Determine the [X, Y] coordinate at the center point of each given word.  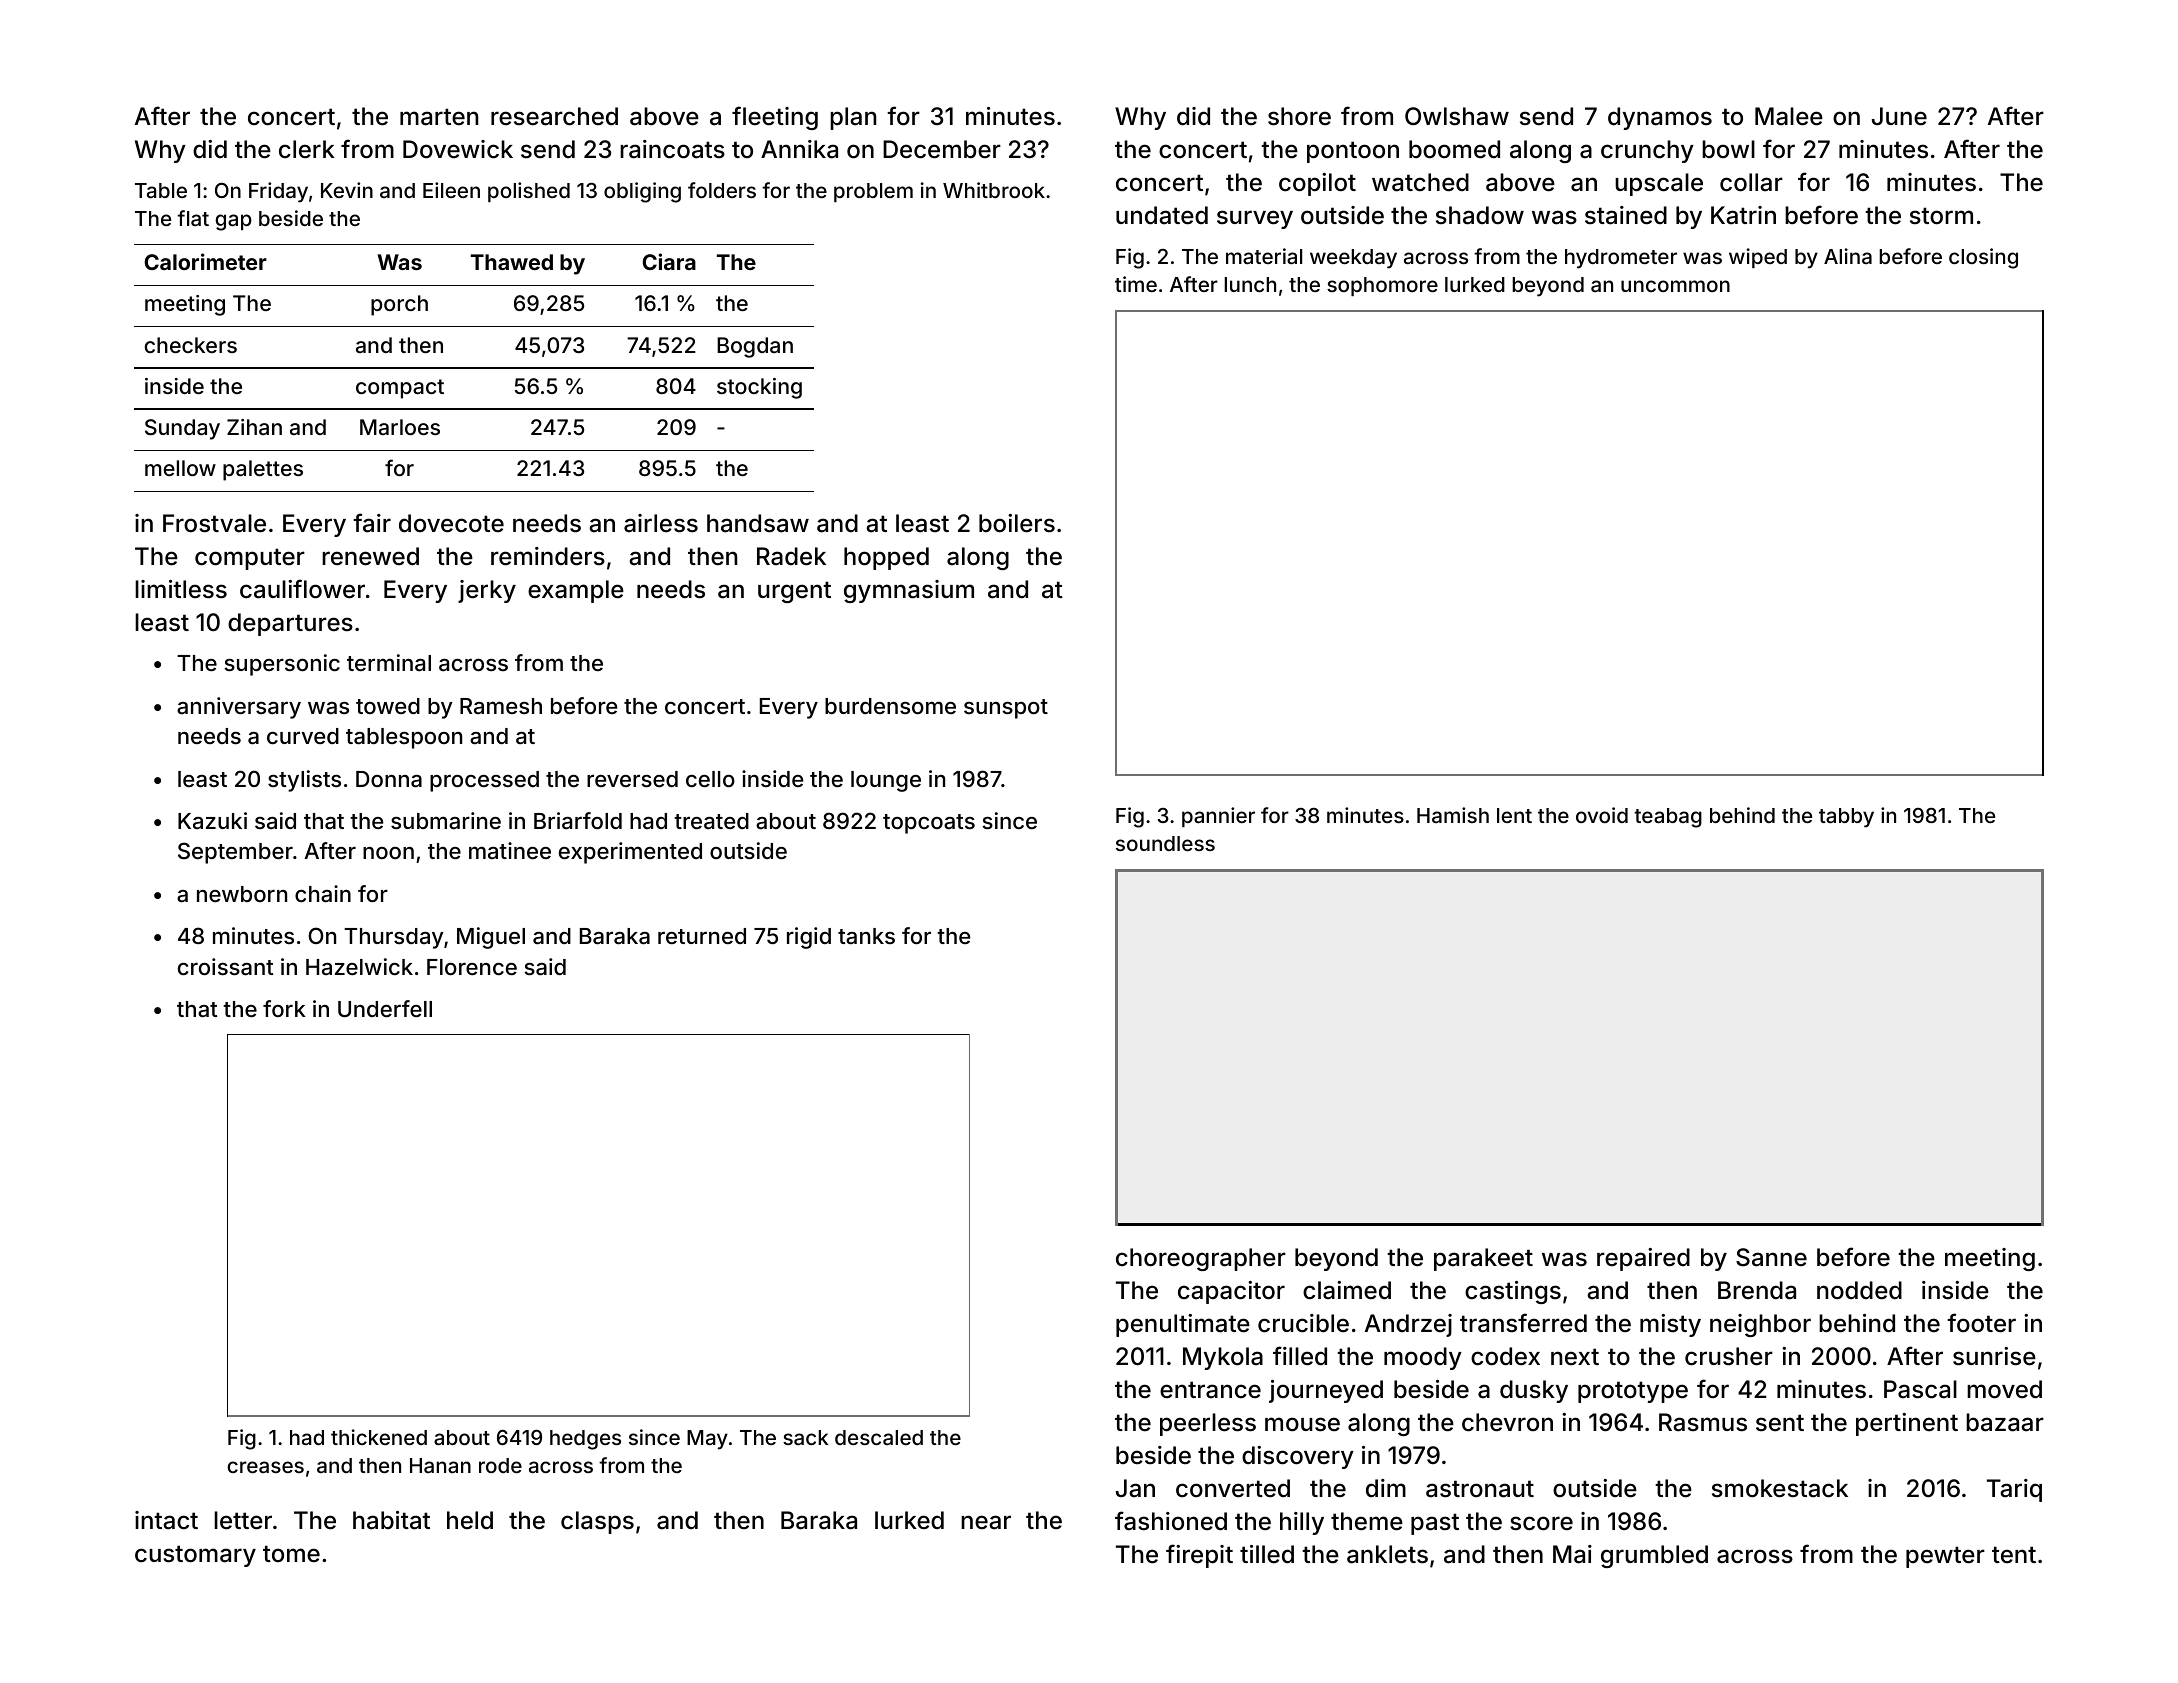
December [942, 149]
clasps [597, 1522]
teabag [1668, 818]
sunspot [1006, 709]
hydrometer [1621, 259]
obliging [642, 192]
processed [484, 781]
